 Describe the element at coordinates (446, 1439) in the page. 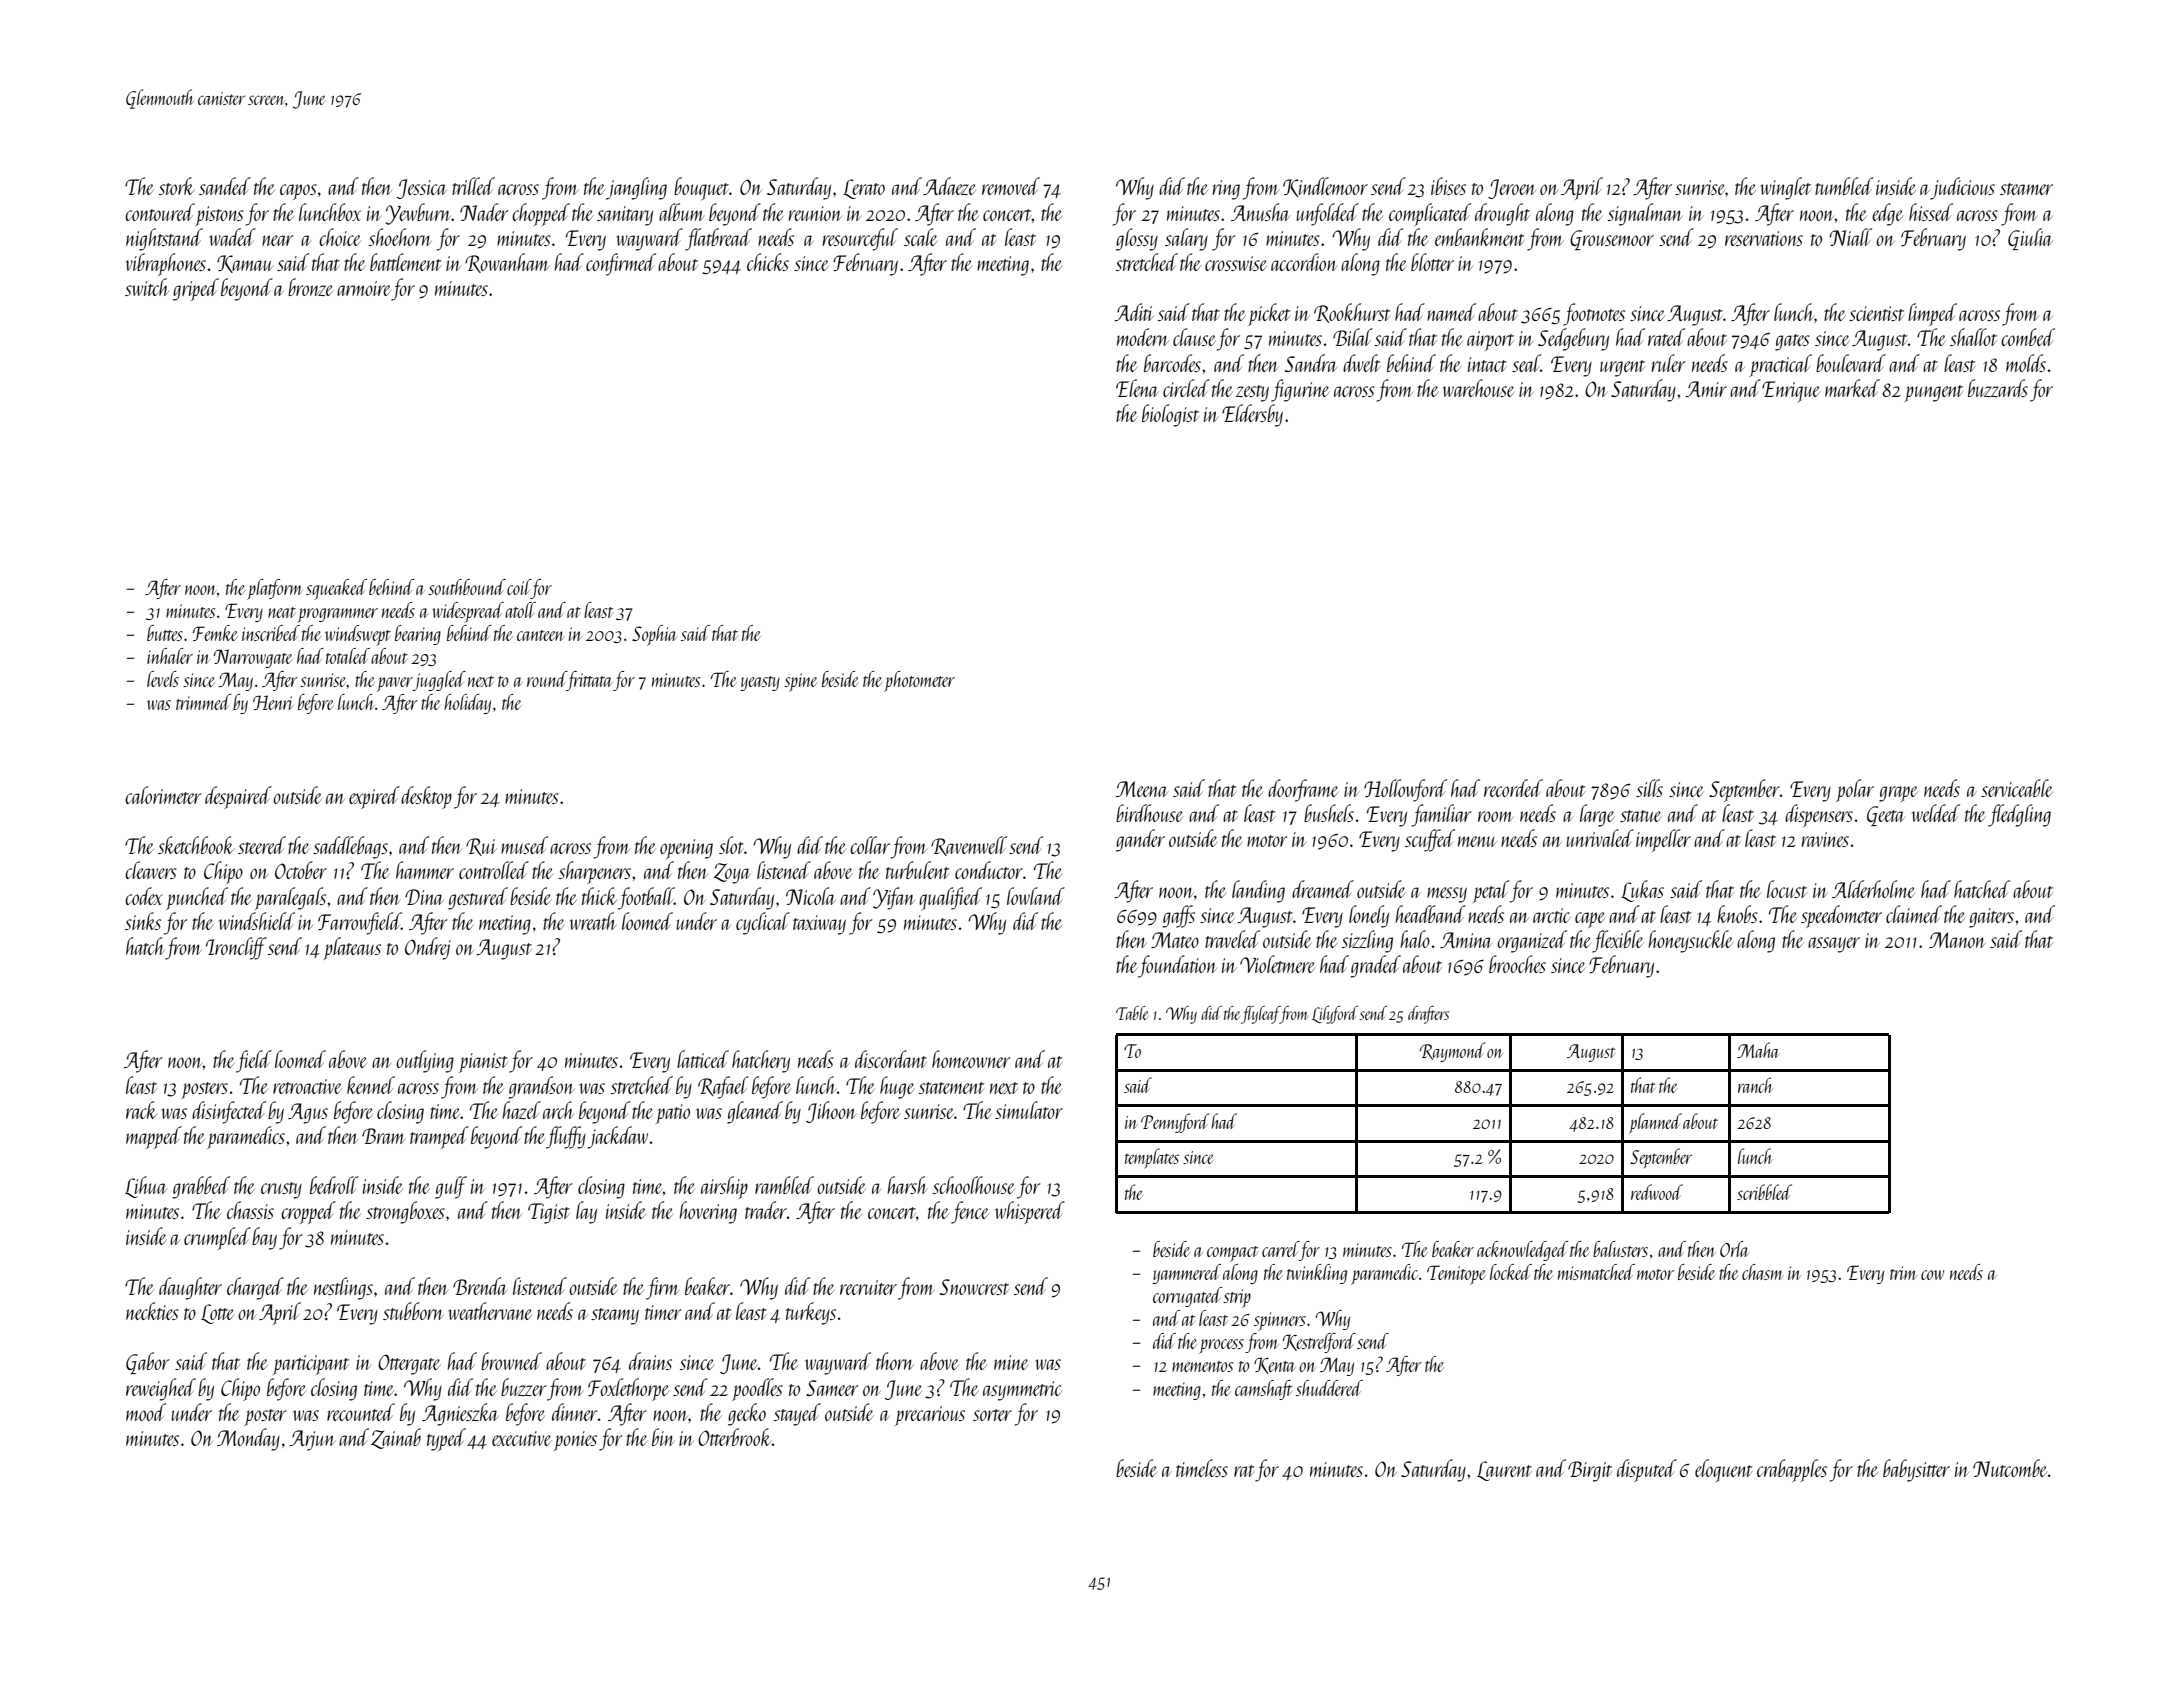

I see `typed` at that location.
